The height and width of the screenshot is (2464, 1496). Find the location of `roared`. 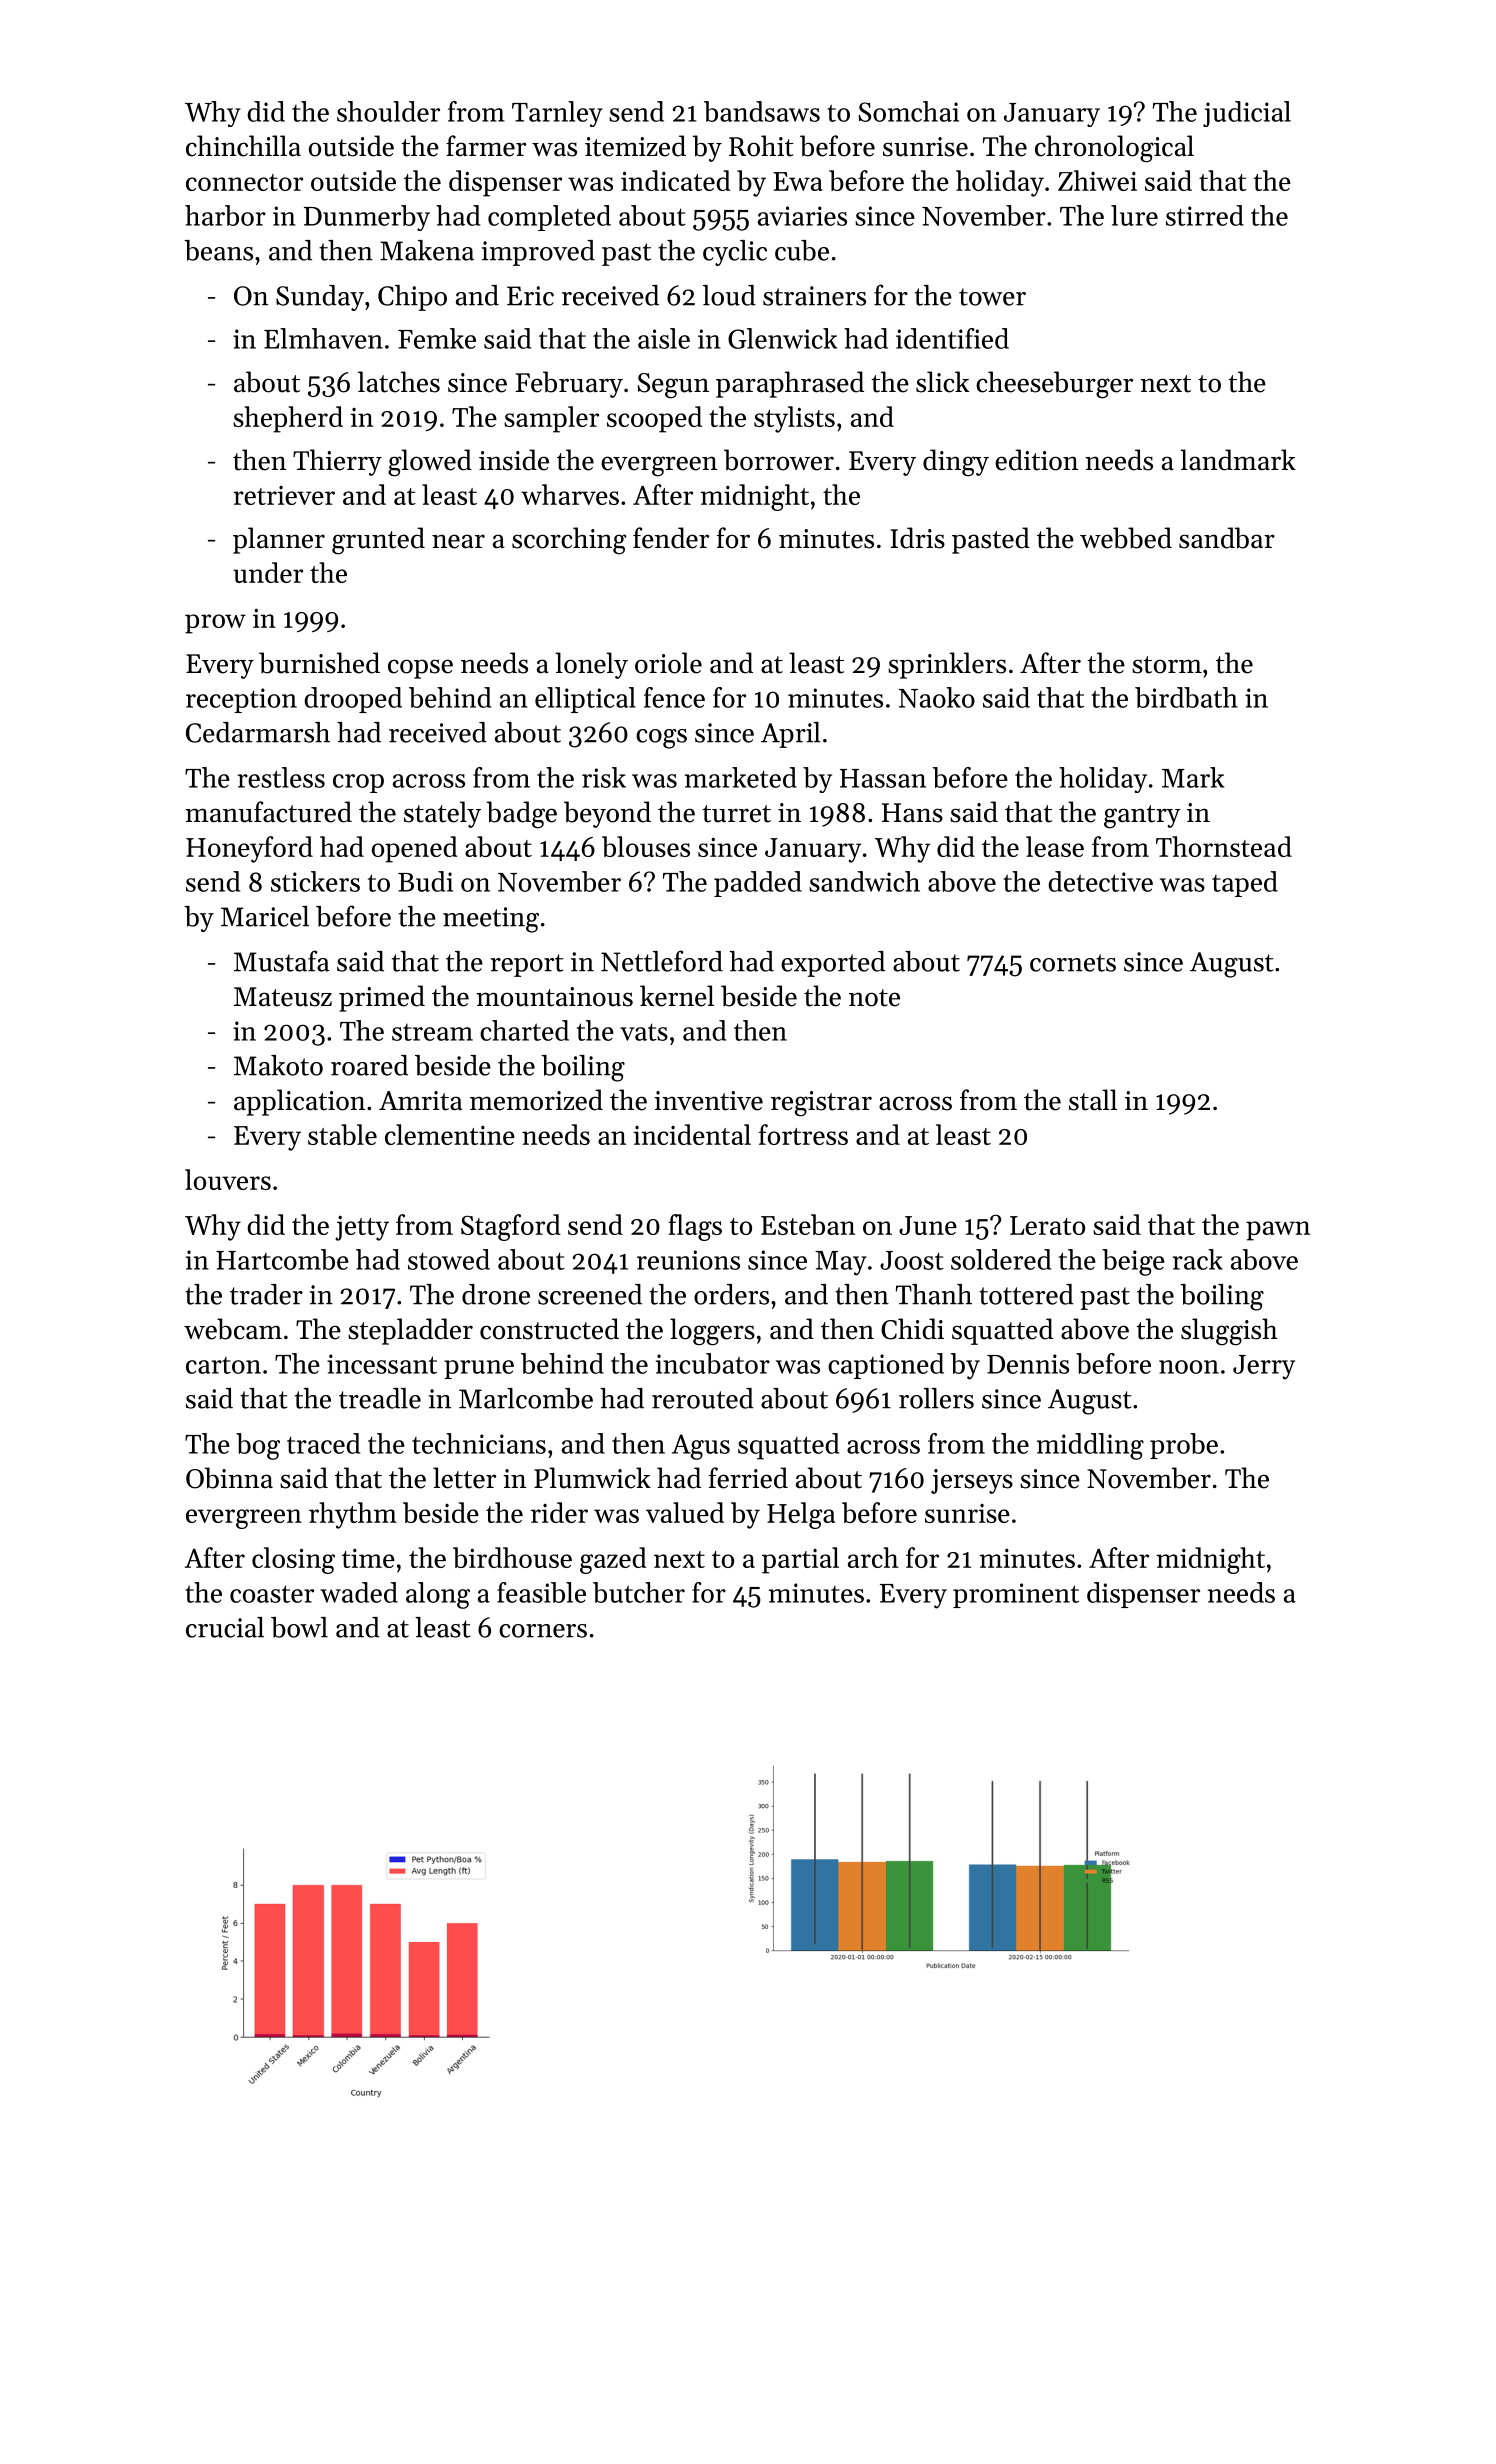

roared is located at coordinates (369, 1065).
